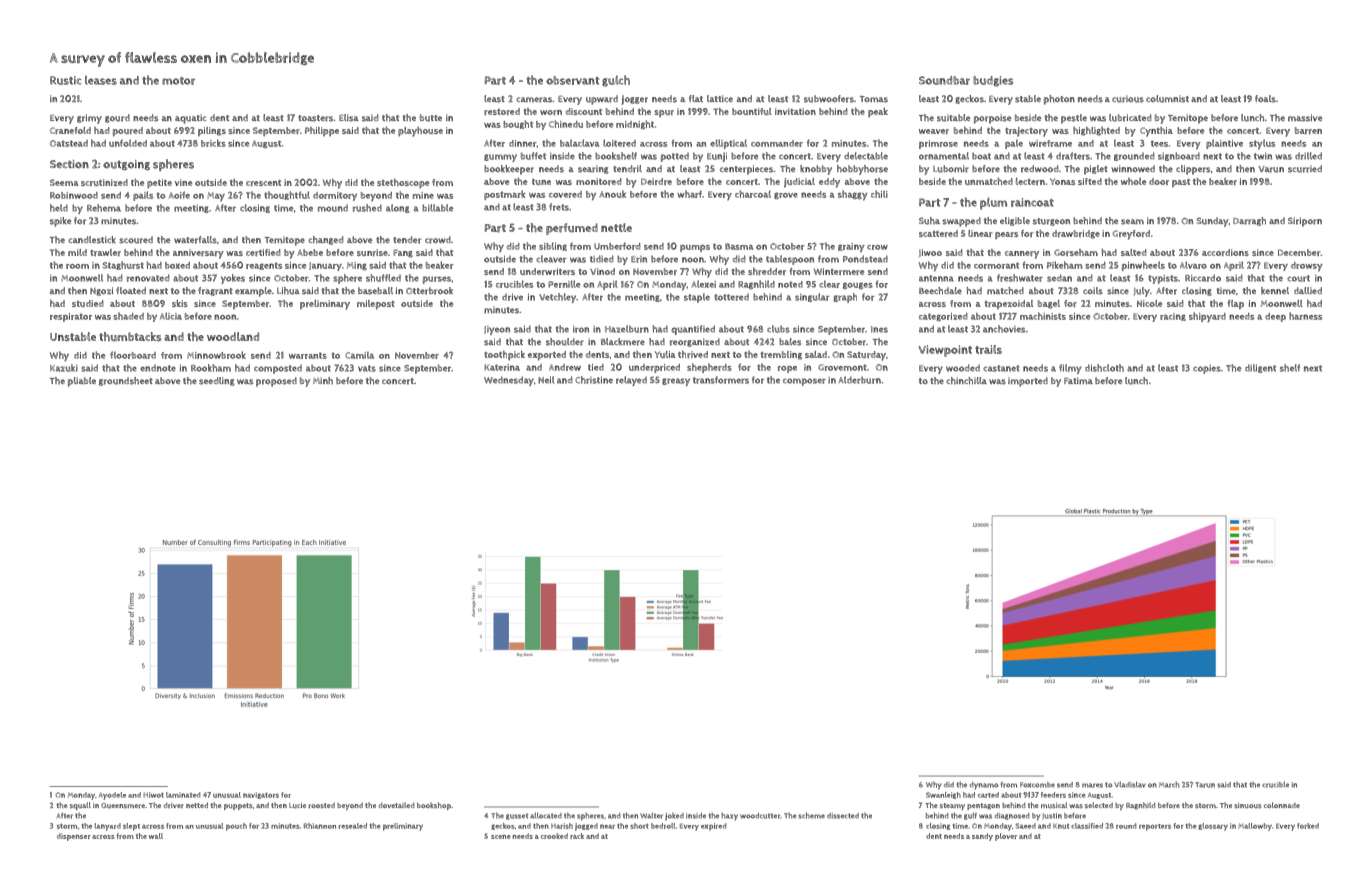 This screenshot has height=887, width=1372. I want to click on Minh, so click(323, 381).
